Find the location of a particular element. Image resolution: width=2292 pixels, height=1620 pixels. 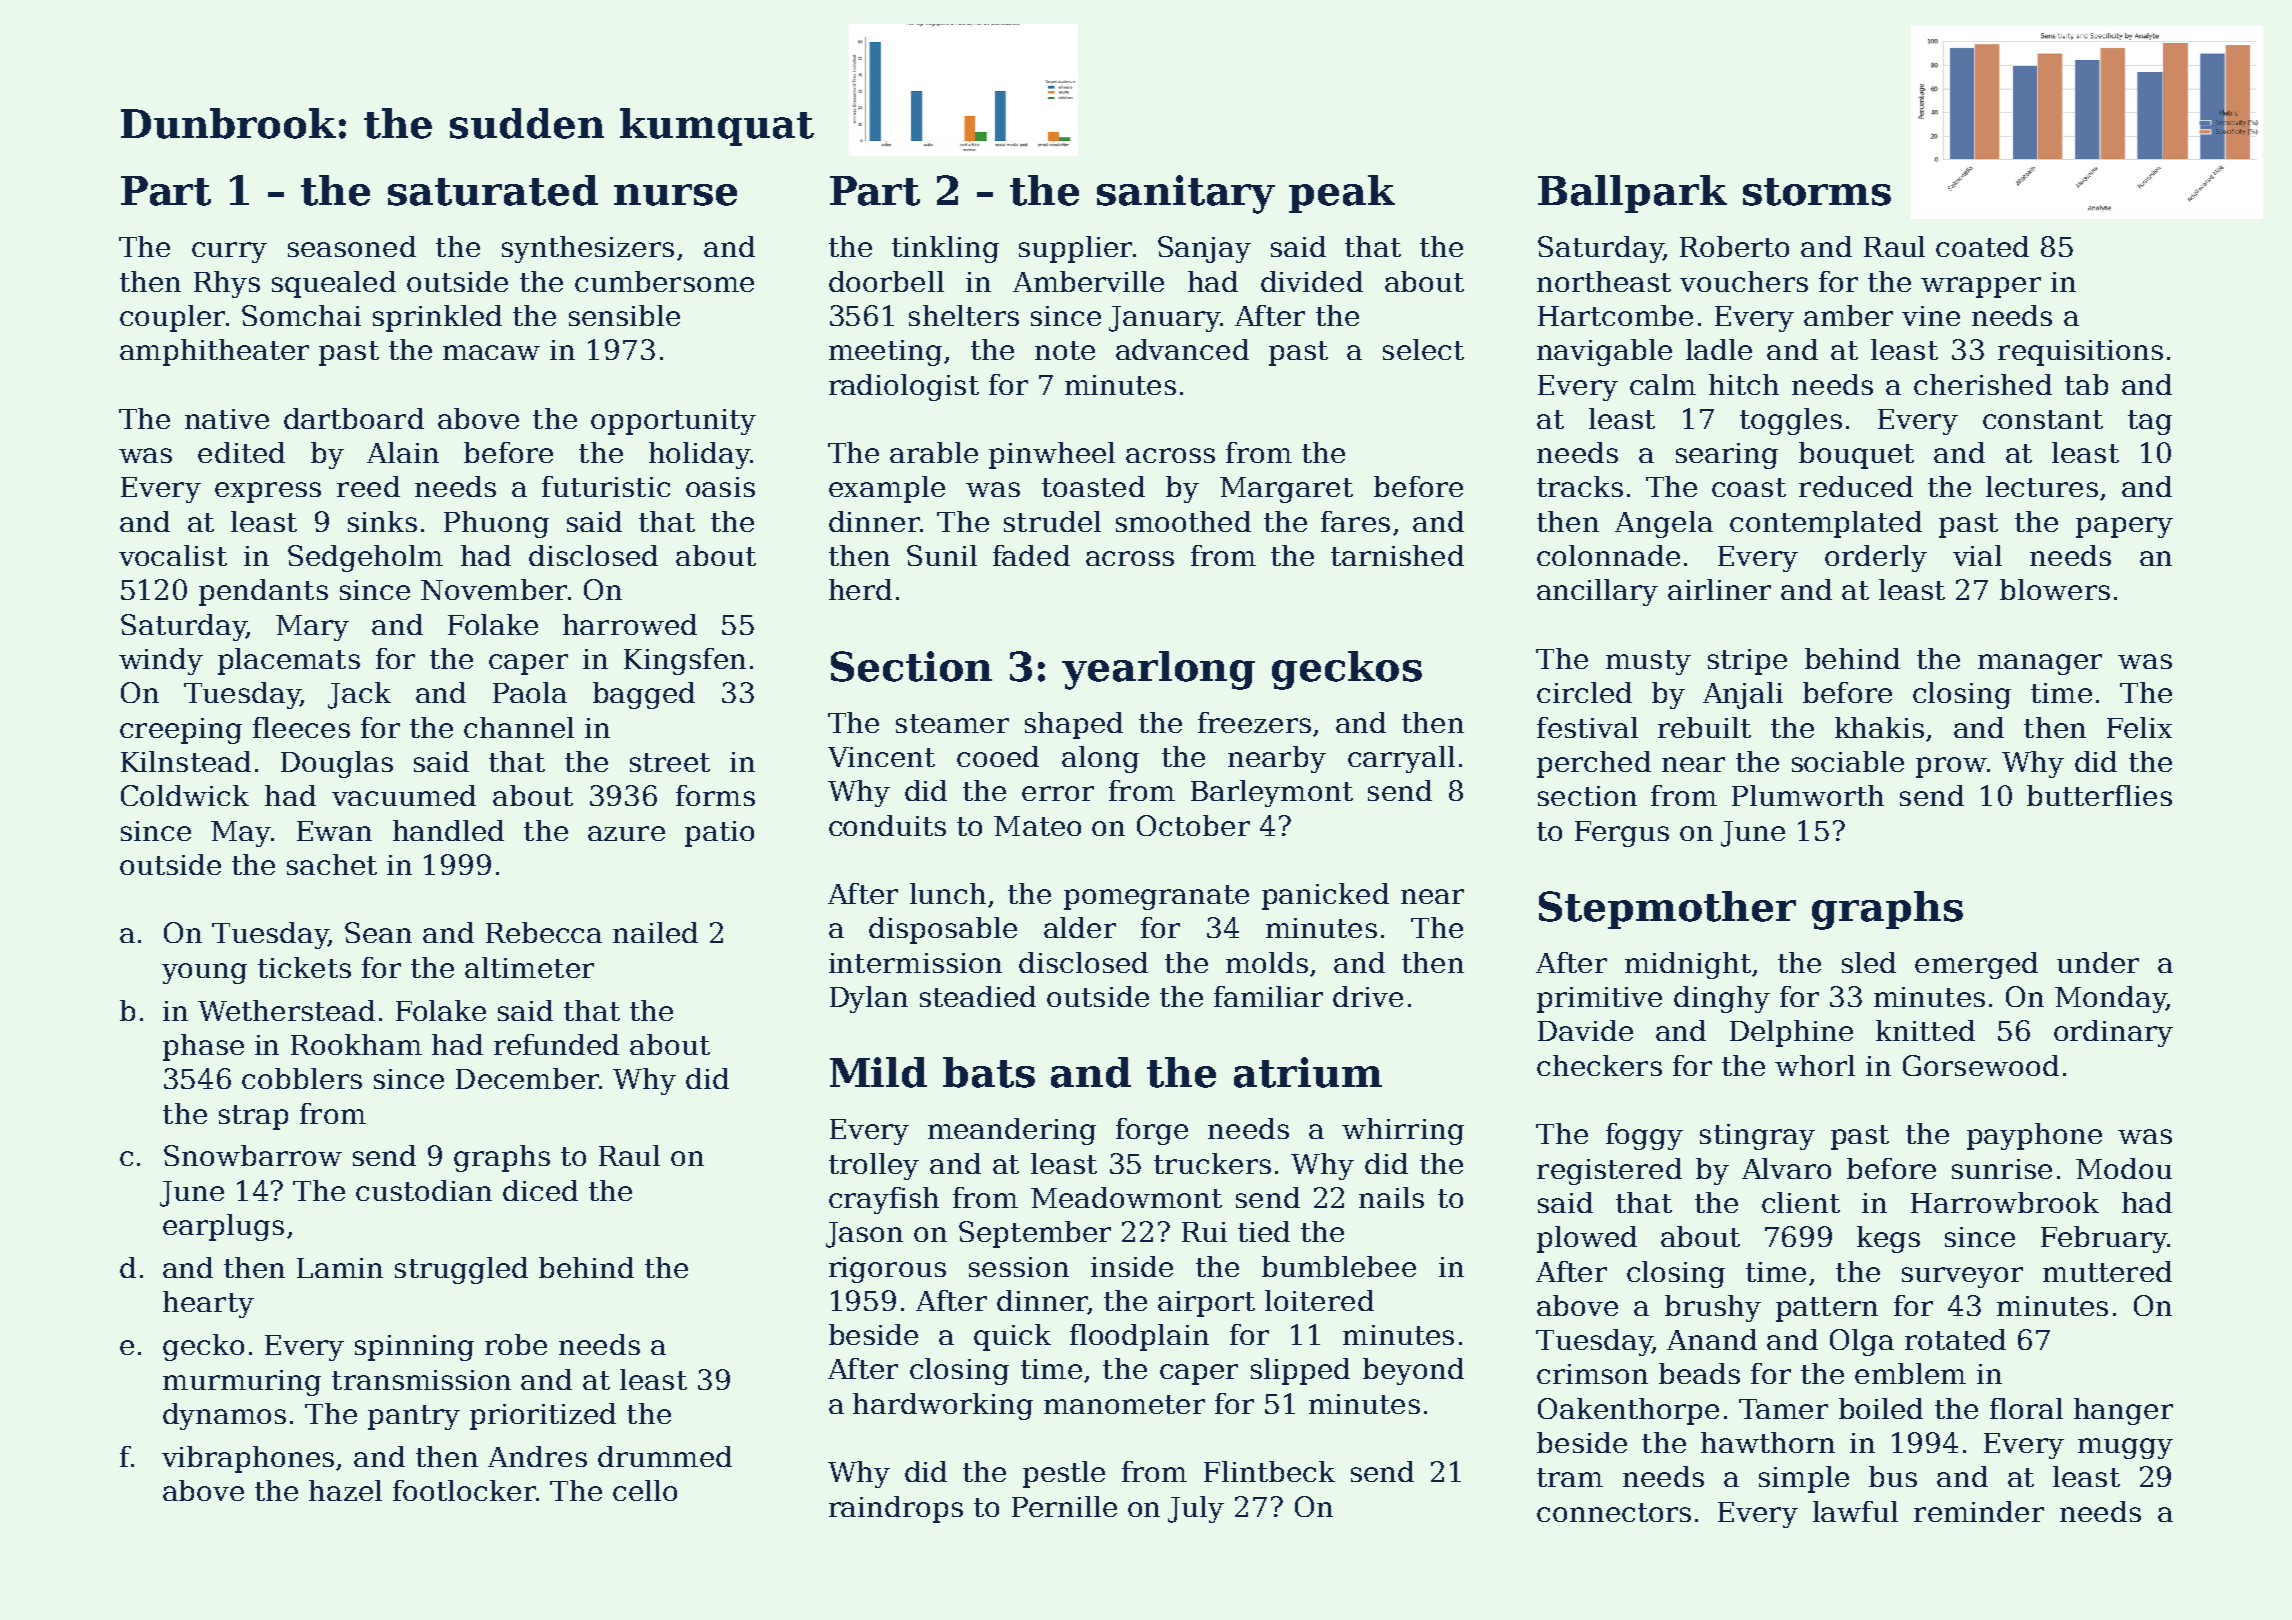

hanger is located at coordinates (2123, 1411).
